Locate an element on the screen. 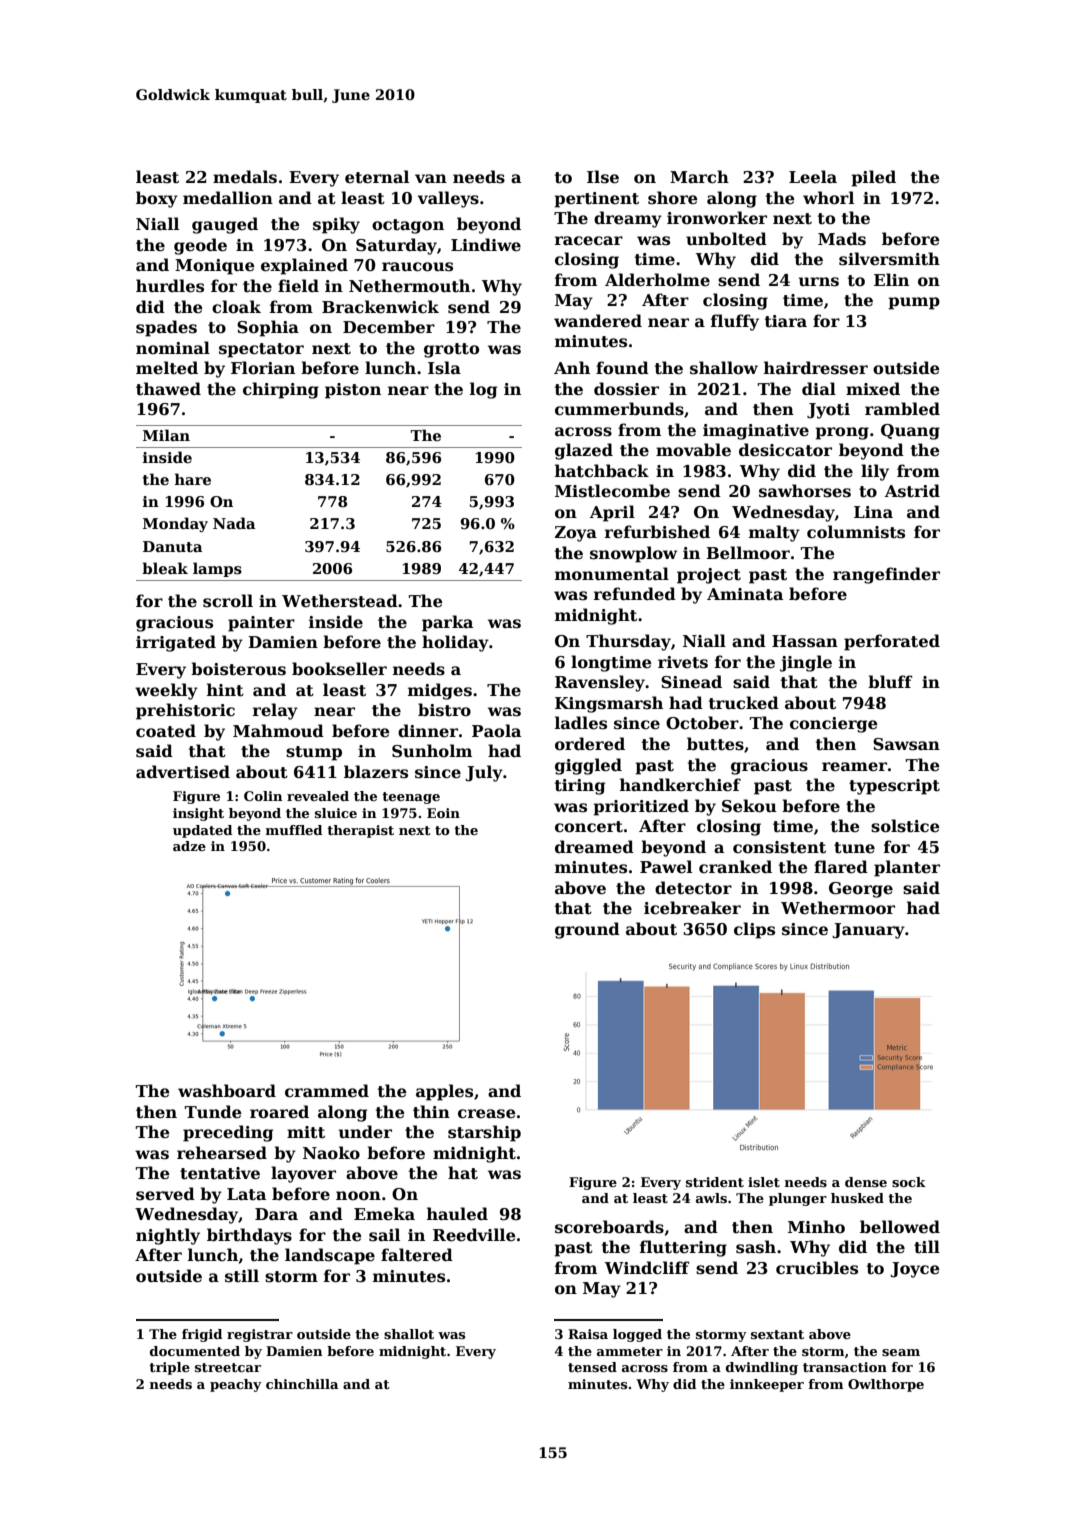 This screenshot has height=1528, width=1076. Sunholm is located at coordinates (432, 751).
